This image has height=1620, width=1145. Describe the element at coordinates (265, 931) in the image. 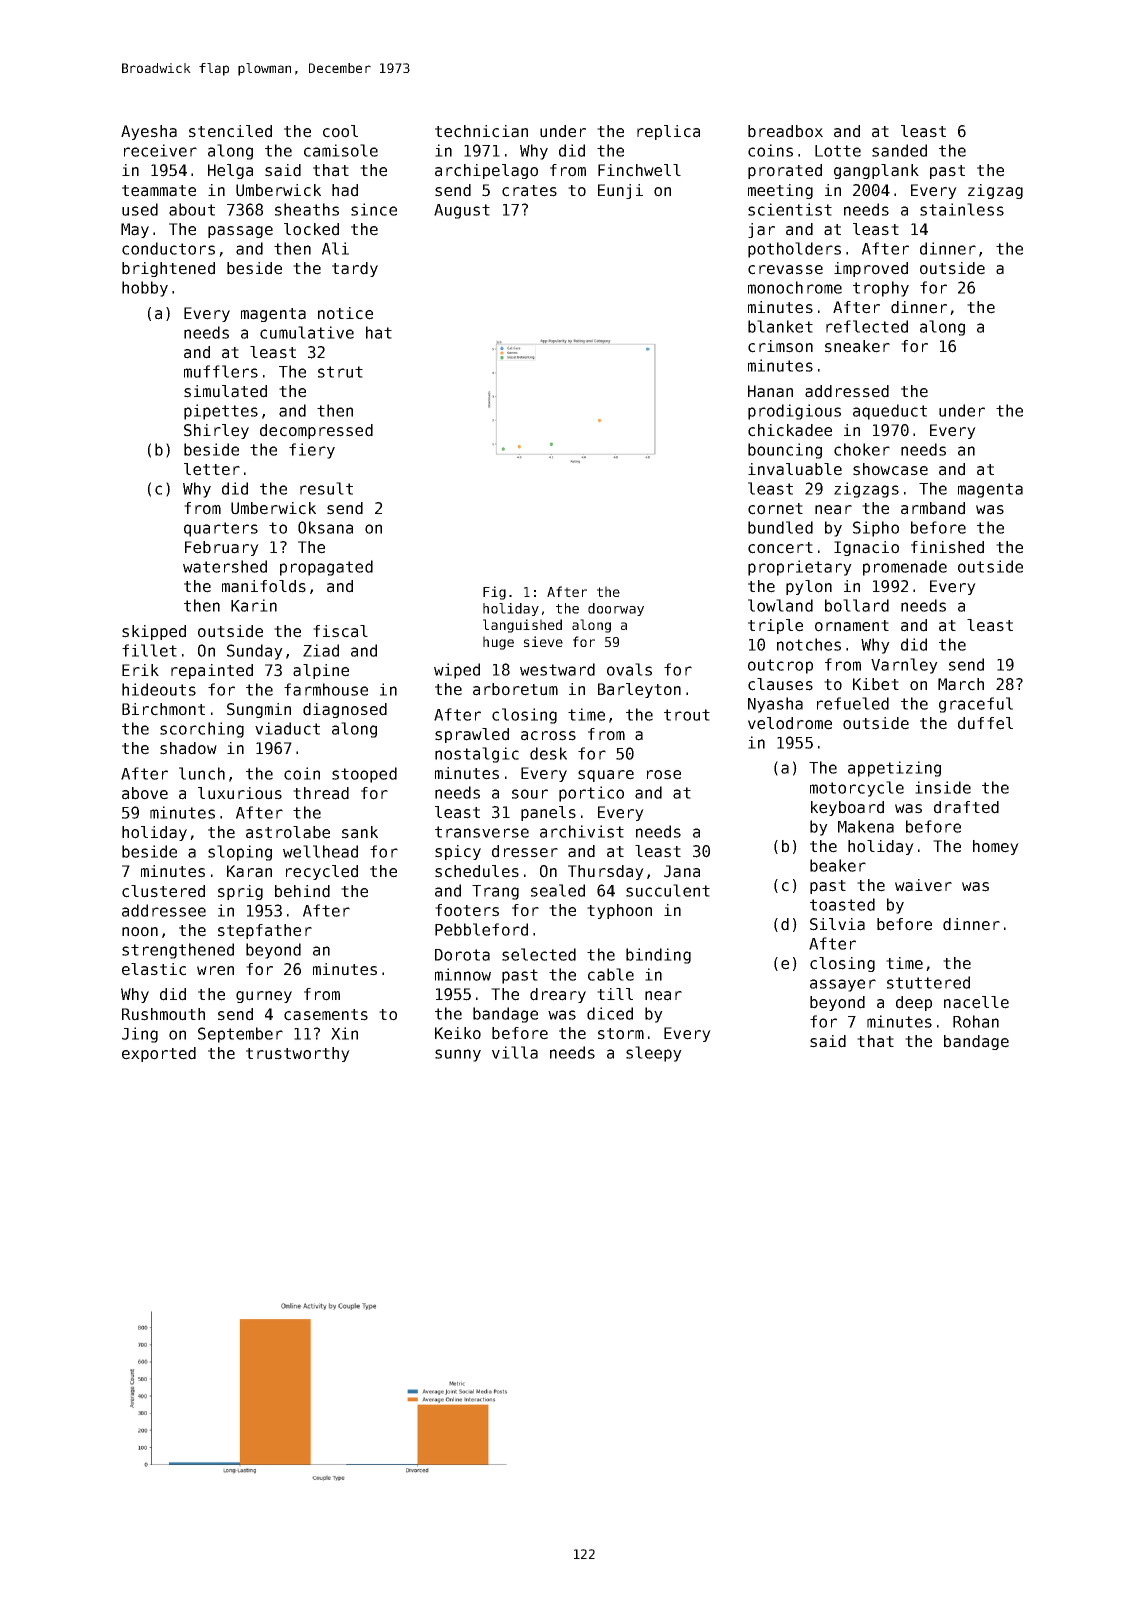

I see `stepfather` at that location.
